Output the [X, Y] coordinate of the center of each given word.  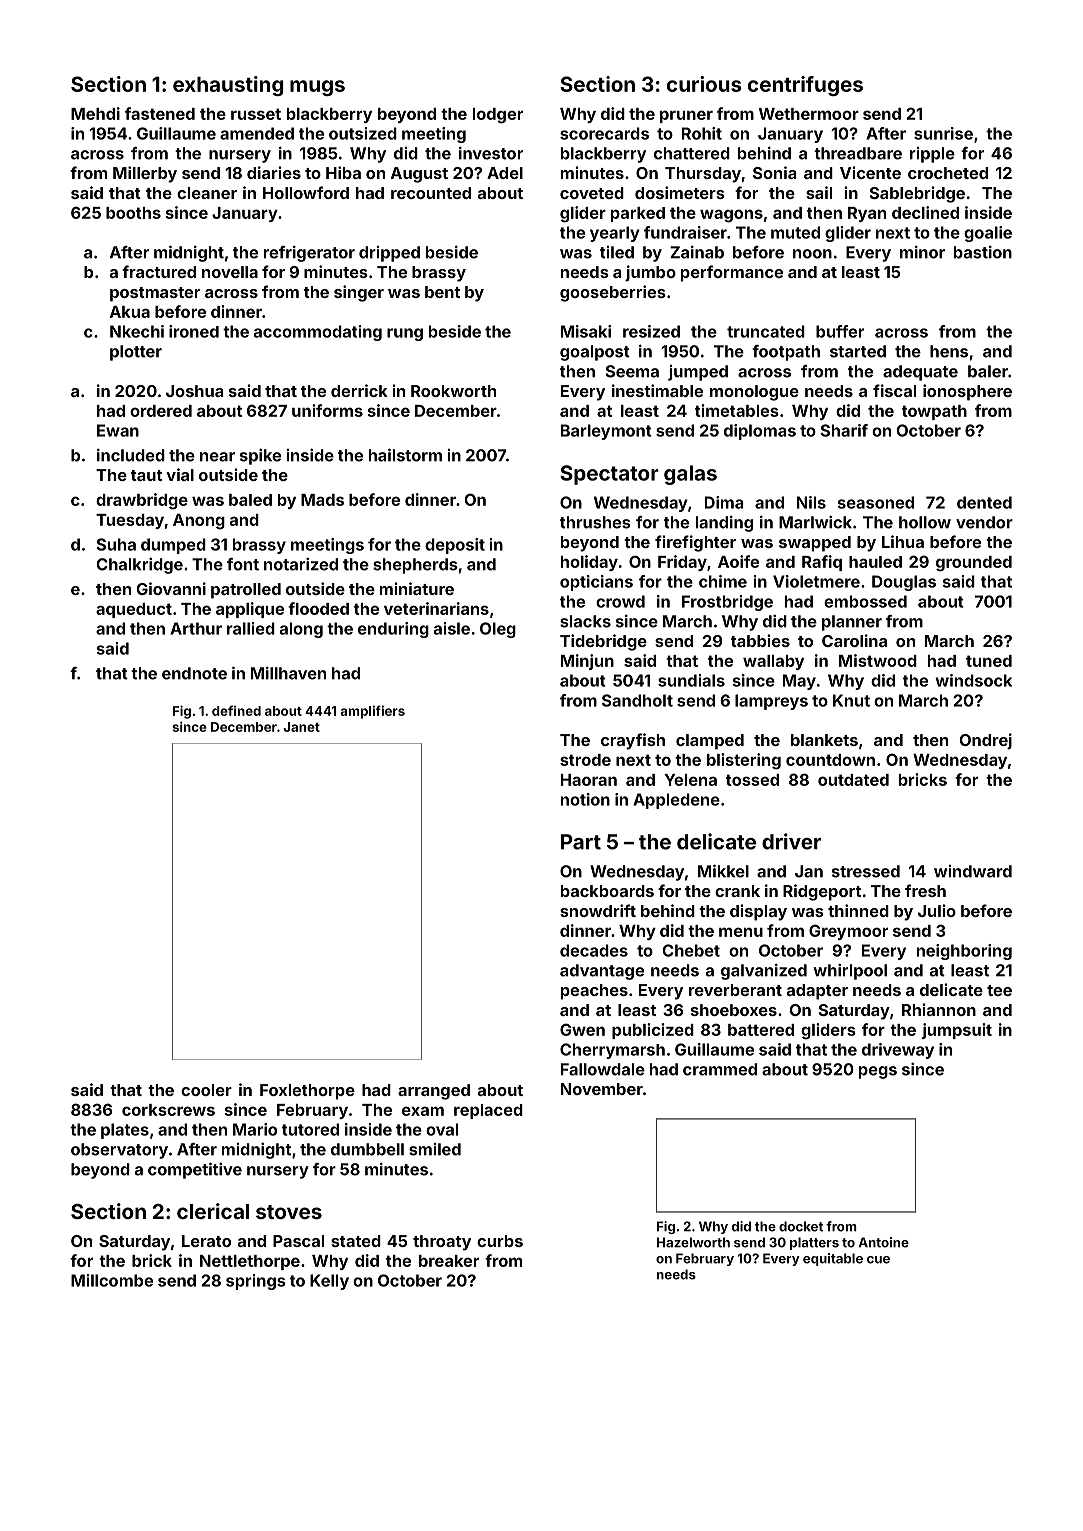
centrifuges [805, 86]
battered [761, 1030]
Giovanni [171, 588]
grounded [974, 564]
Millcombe [112, 1280]
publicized [653, 1031]
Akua [130, 312]
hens [949, 351]
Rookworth [453, 391]
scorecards [604, 133]
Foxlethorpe [307, 1092]
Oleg [498, 630]
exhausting [228, 86]
